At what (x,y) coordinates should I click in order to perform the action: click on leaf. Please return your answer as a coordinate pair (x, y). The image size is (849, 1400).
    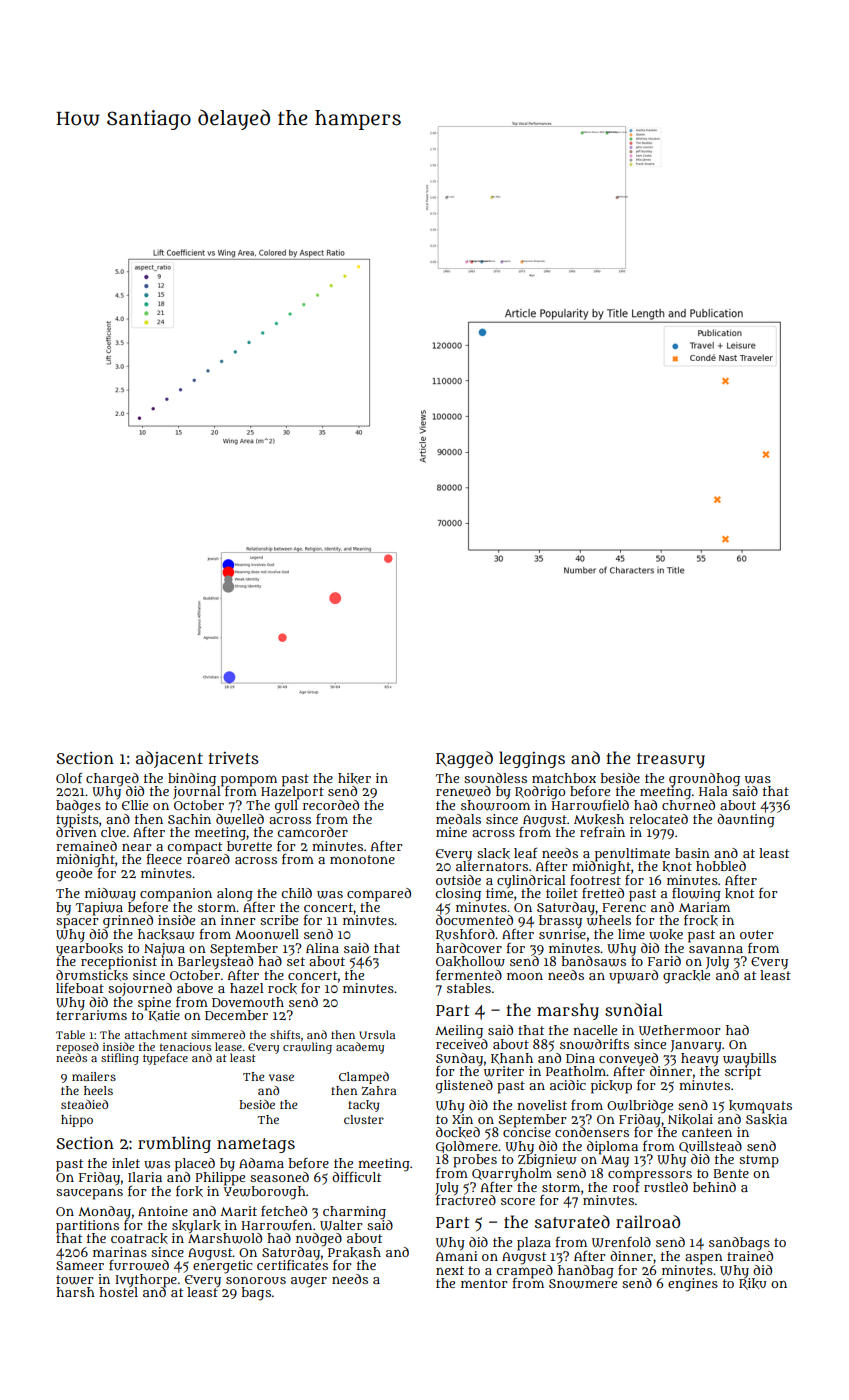
    Looking at the image, I should click on (525, 853).
